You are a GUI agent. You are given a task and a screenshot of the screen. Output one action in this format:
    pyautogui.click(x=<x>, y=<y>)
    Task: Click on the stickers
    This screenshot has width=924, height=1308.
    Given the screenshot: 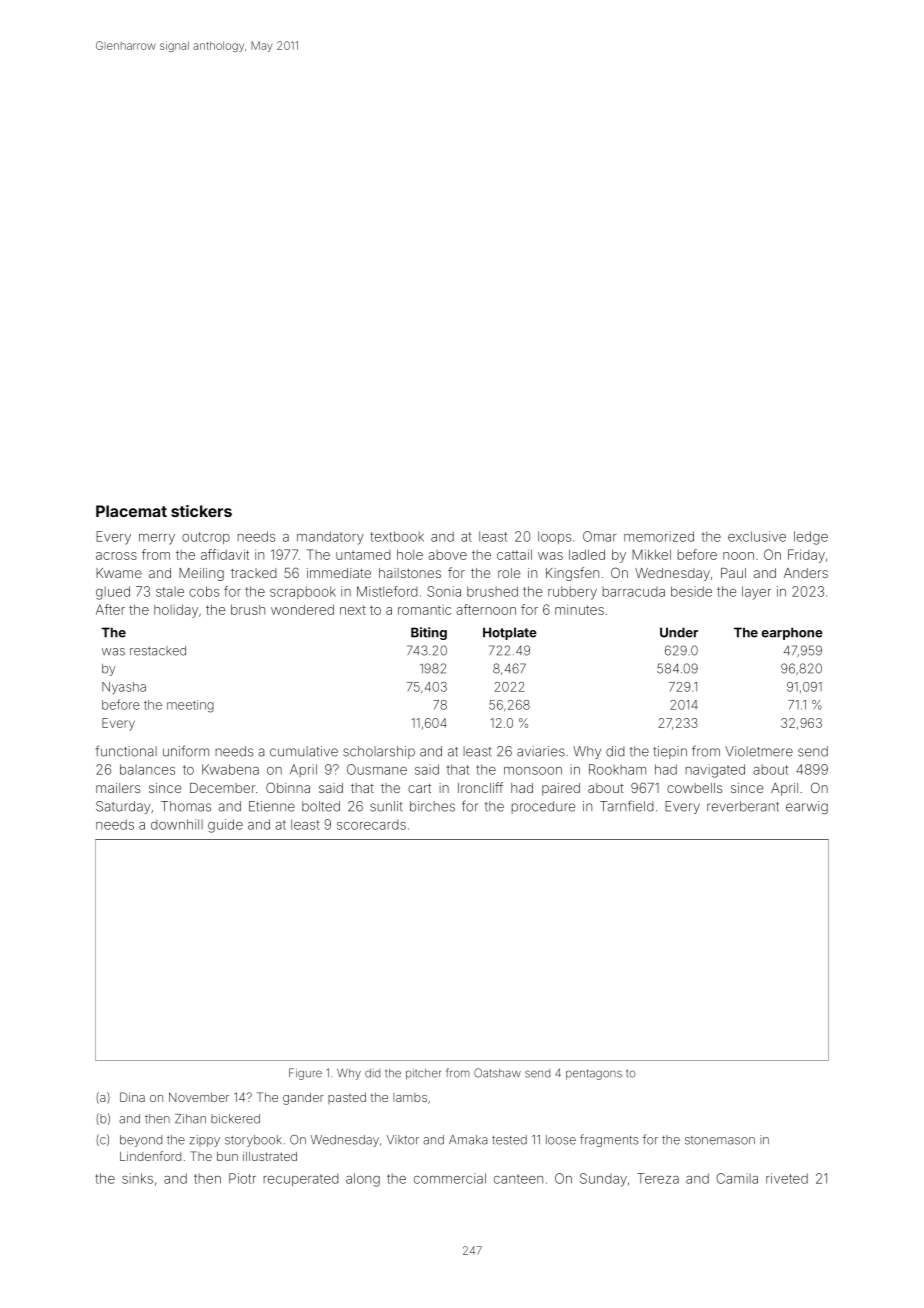 What is the action you would take?
    pyautogui.click(x=201, y=511)
